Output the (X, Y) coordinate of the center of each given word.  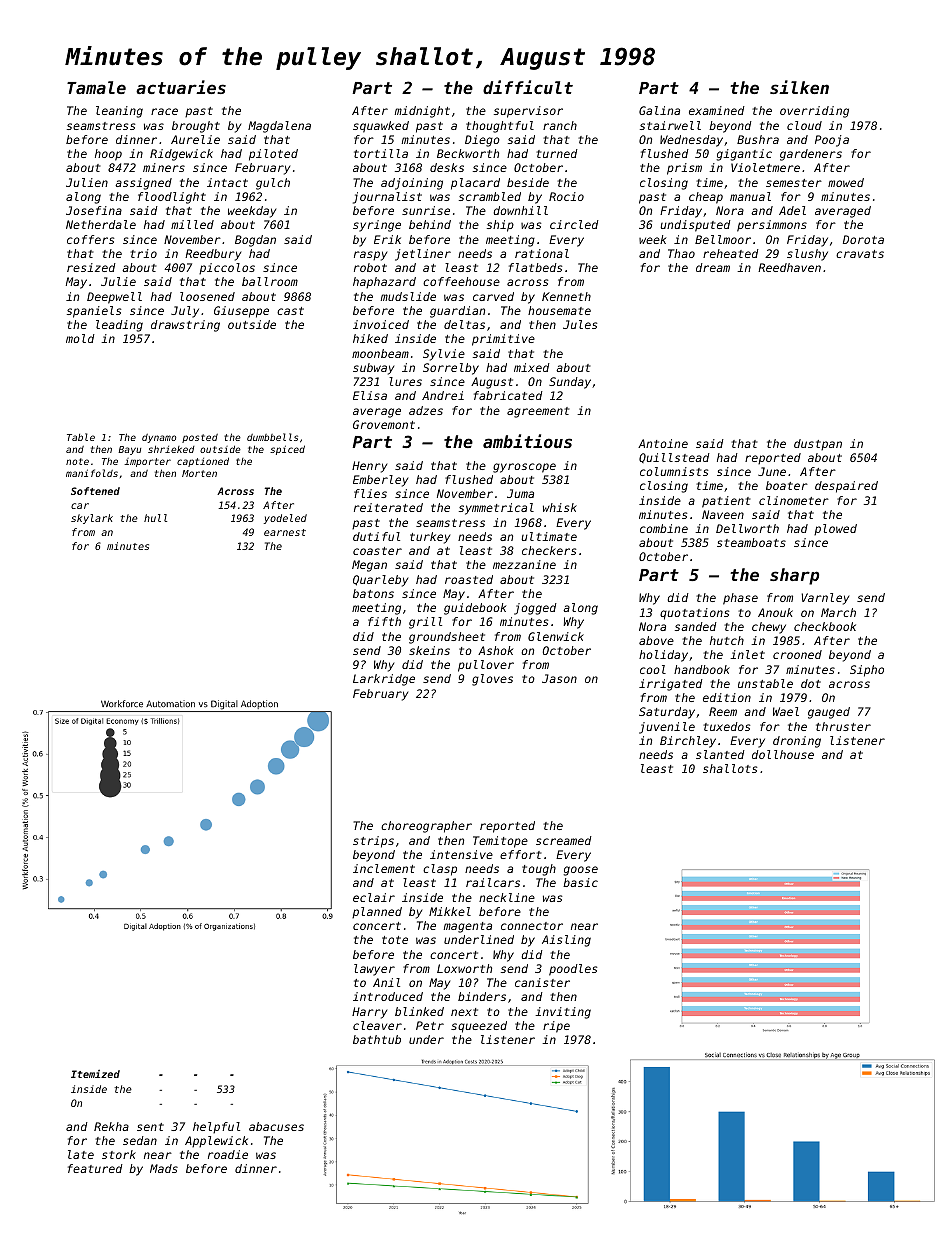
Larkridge (384, 680)
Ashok (495, 650)
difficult (528, 87)
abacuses (276, 1126)
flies (370, 493)
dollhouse (783, 754)
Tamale (96, 87)
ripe (556, 1027)
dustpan (818, 445)
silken (799, 87)
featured (95, 1168)
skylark (92, 519)
